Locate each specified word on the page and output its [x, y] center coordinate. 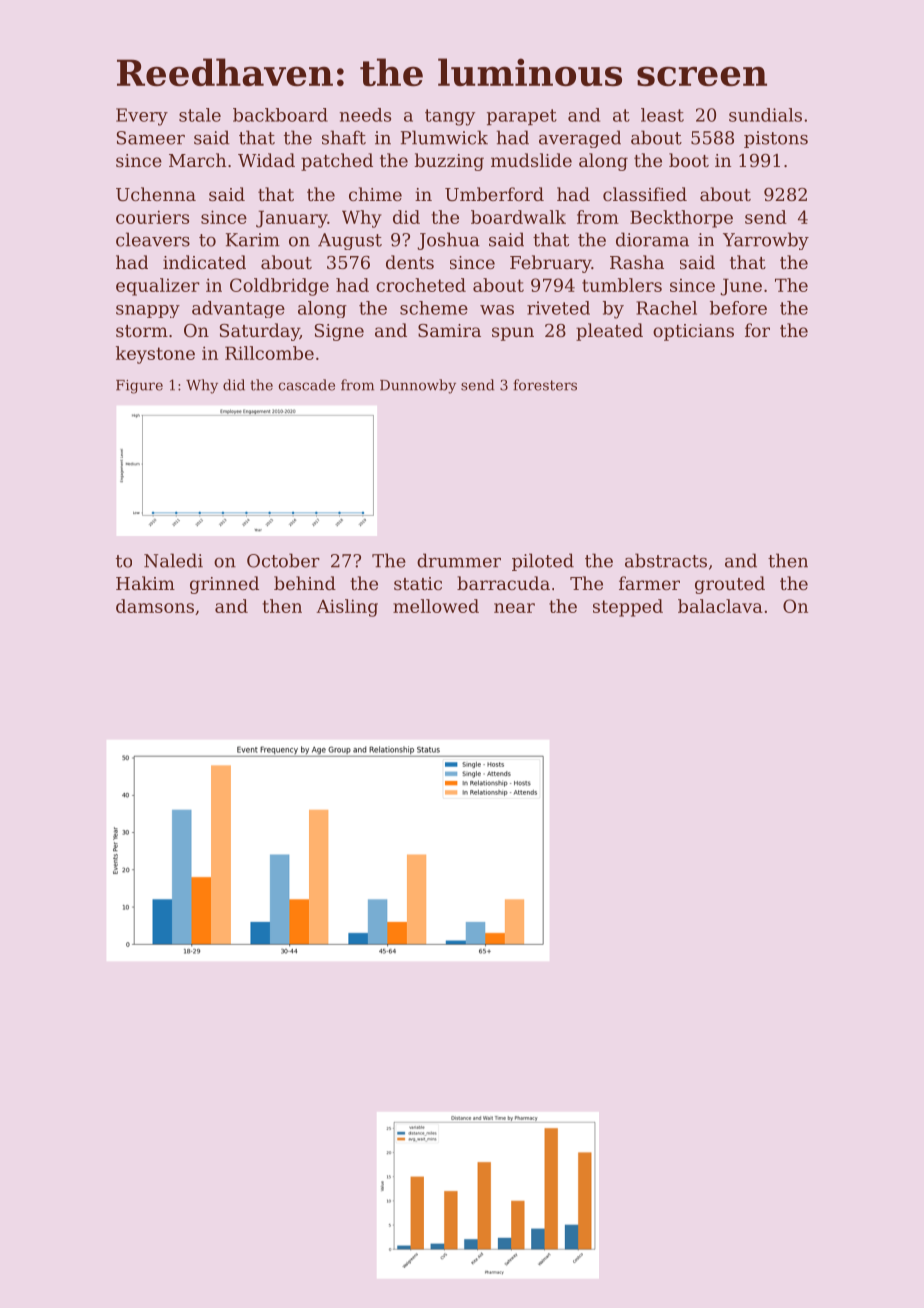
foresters [545, 385]
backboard [280, 115]
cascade [307, 385]
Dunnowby [418, 386]
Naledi [173, 560]
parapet [522, 117]
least [662, 115]
